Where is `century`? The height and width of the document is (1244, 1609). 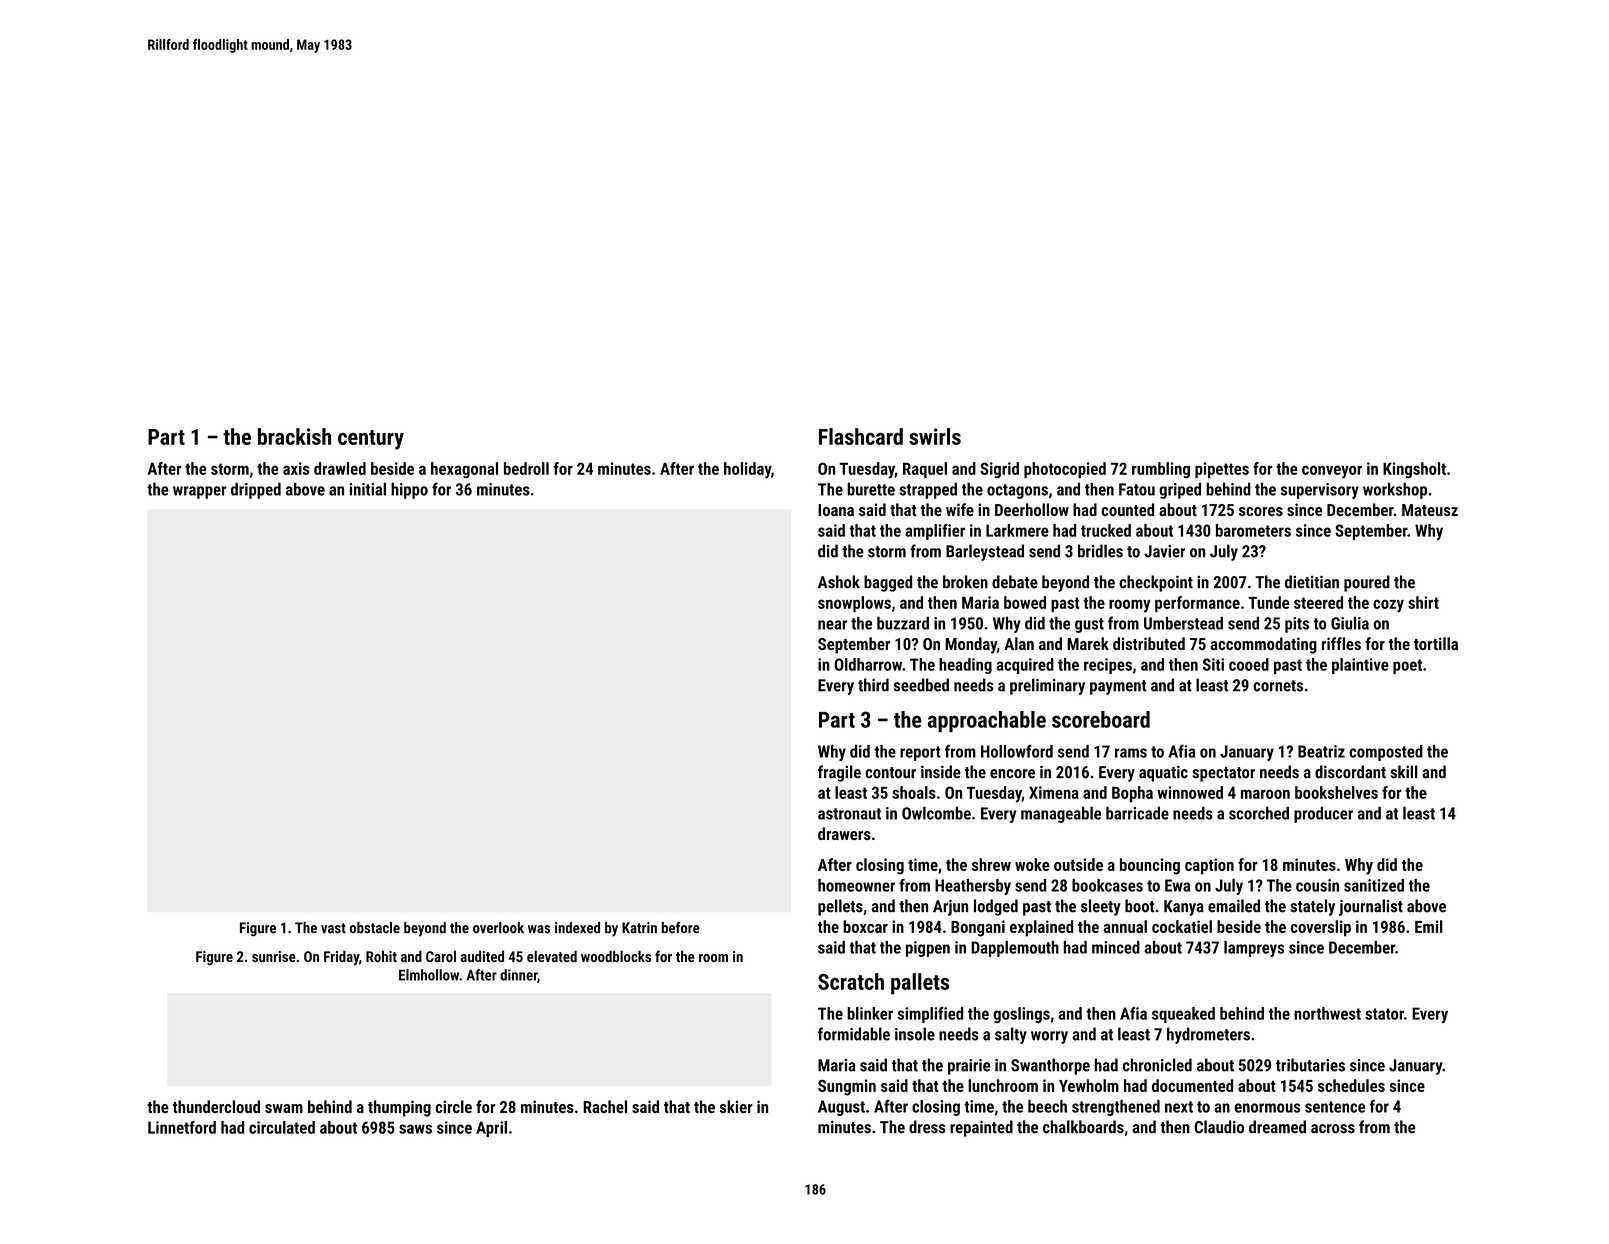 century is located at coordinates (371, 440).
